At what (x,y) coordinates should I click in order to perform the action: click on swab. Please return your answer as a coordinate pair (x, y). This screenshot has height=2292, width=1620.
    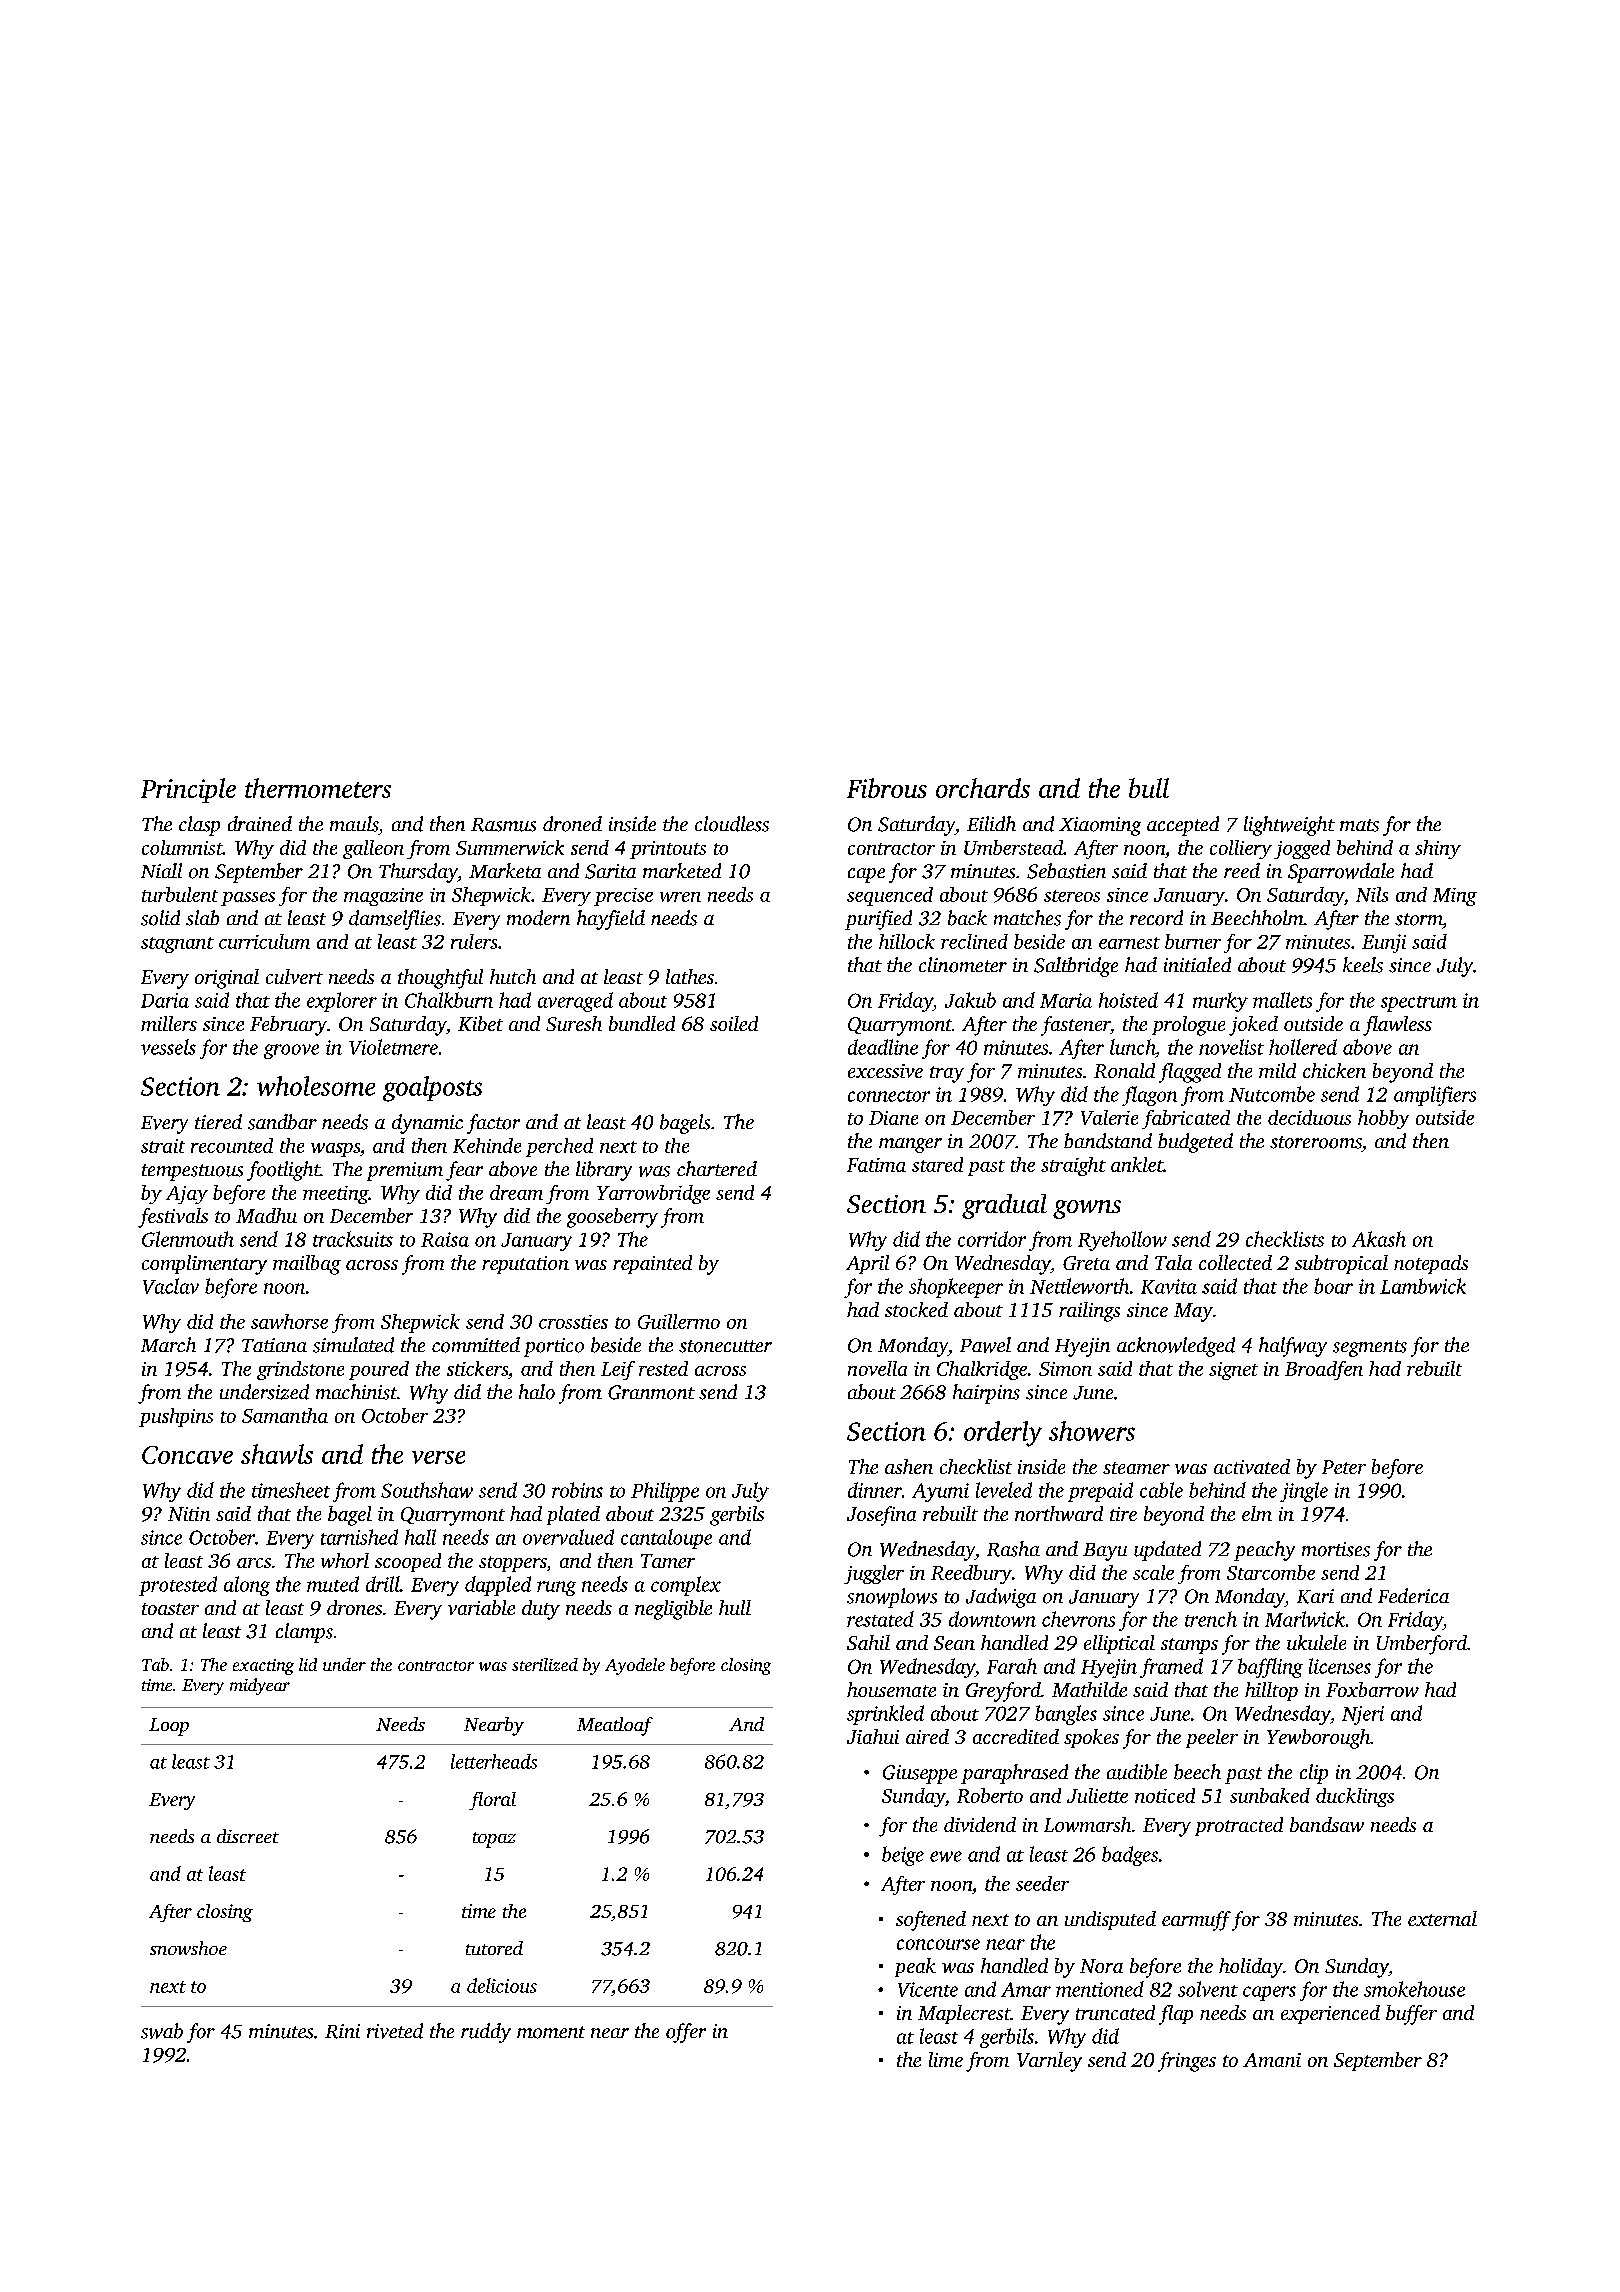
    Looking at the image, I should click on (162, 2031).
